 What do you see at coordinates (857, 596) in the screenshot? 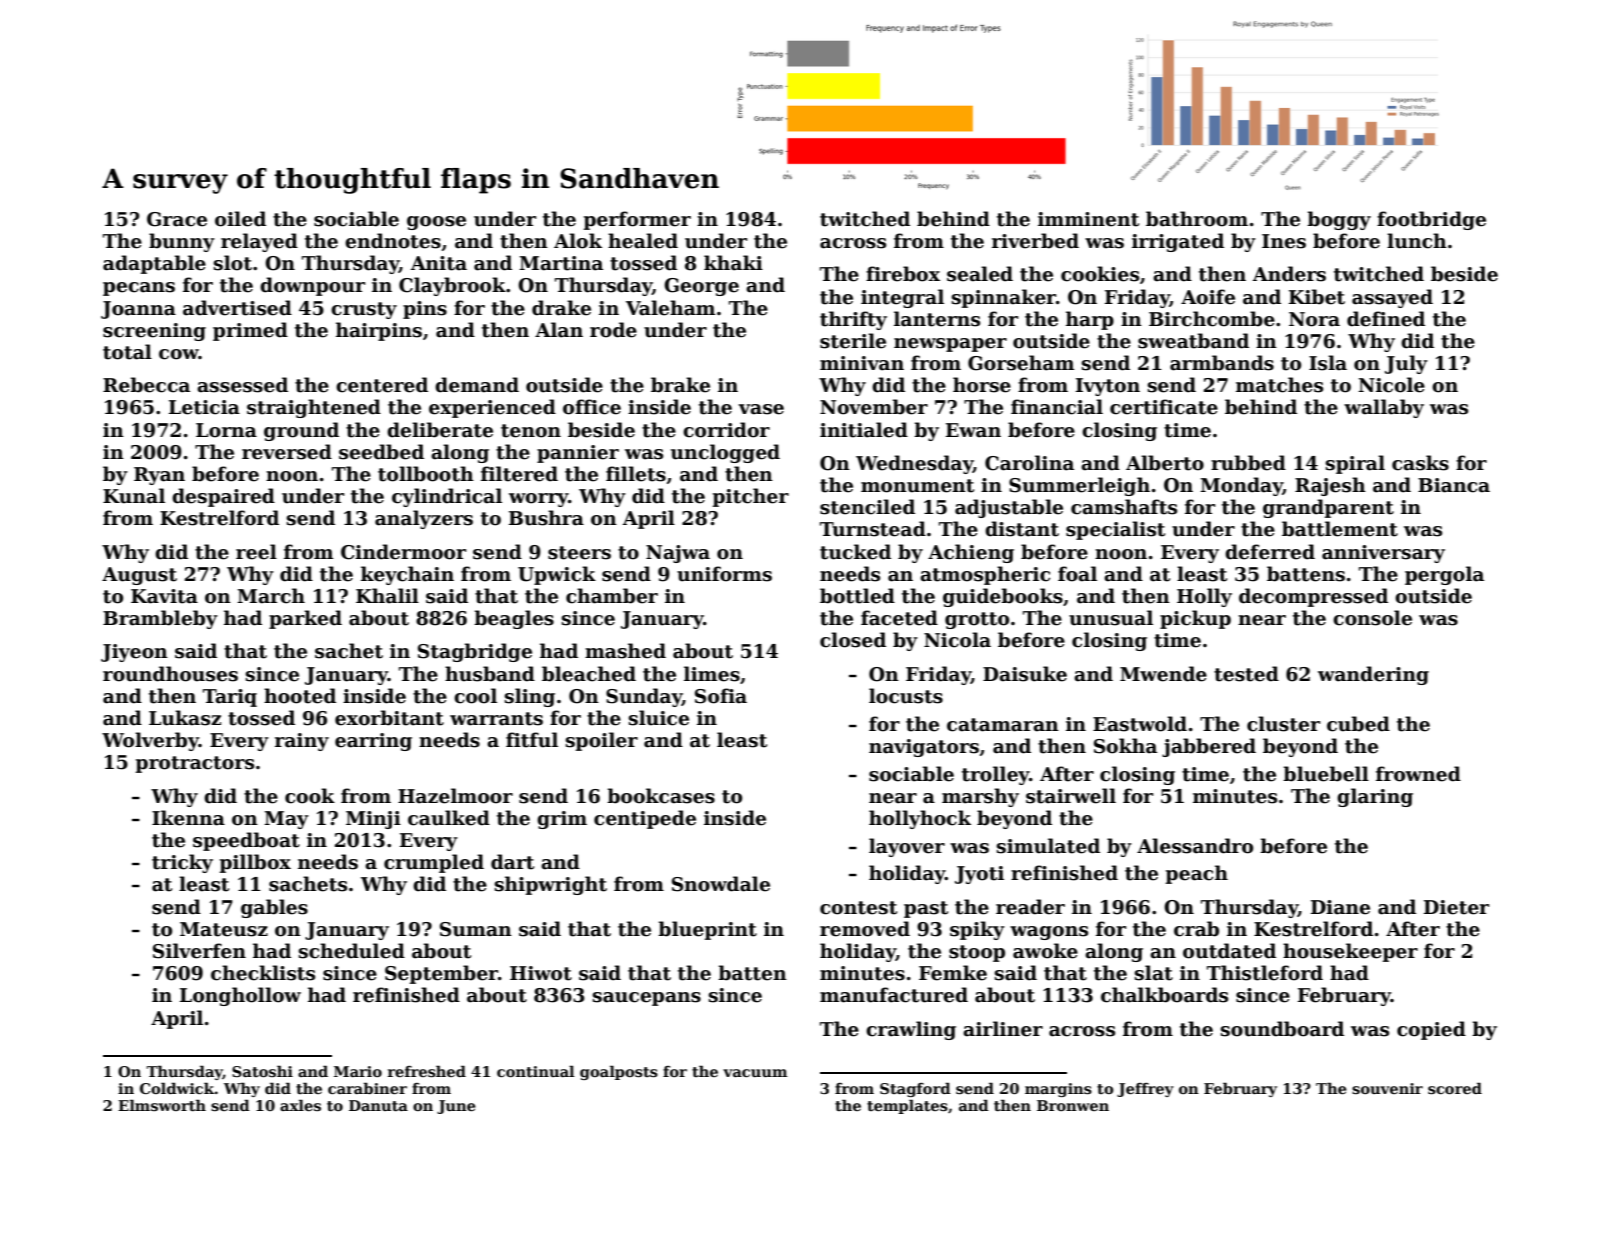
I see `bottled` at bounding box center [857, 596].
